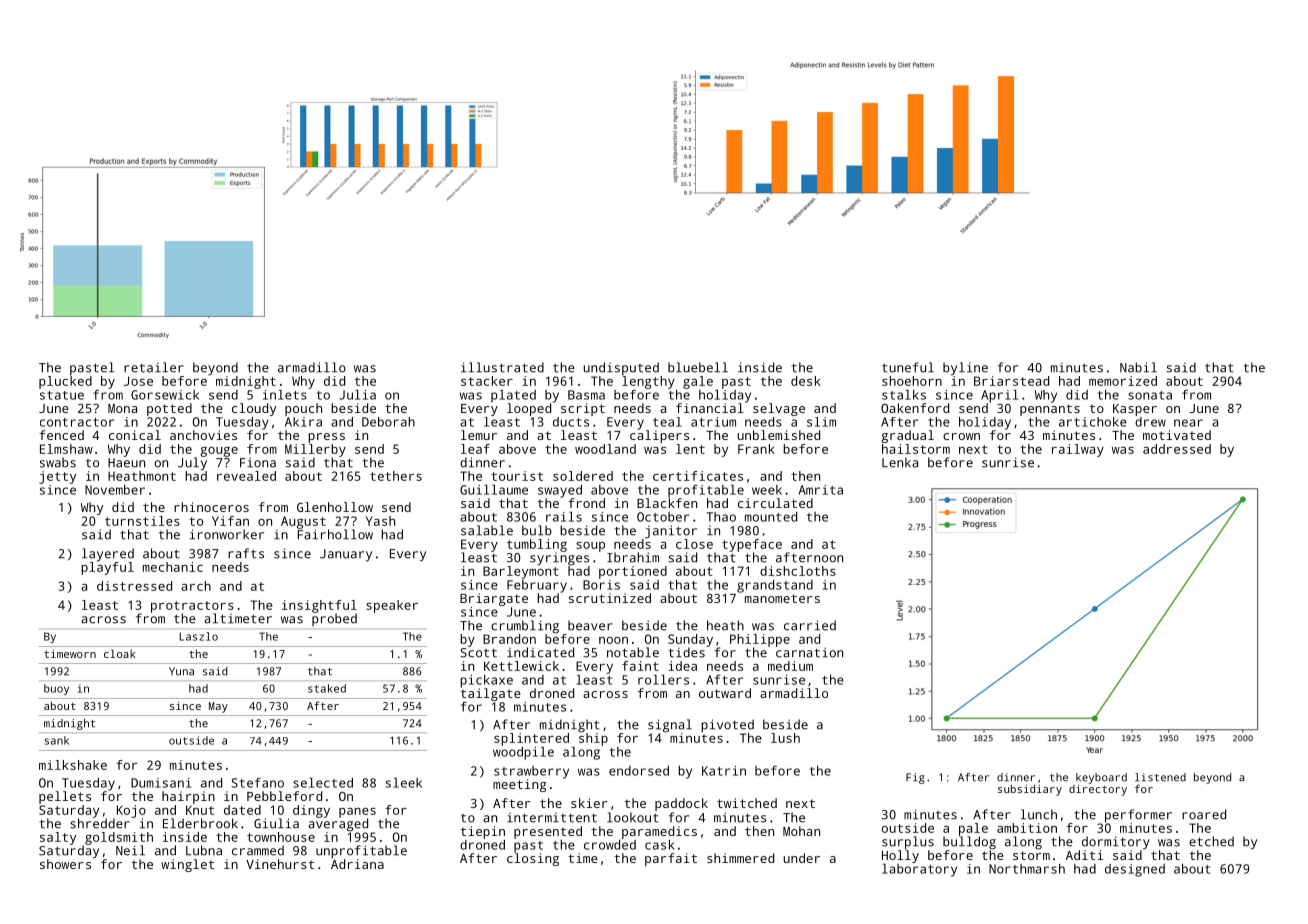 This page has width=1308, height=924. What do you see at coordinates (908, 367) in the page?
I see `tuneful` at bounding box center [908, 367].
